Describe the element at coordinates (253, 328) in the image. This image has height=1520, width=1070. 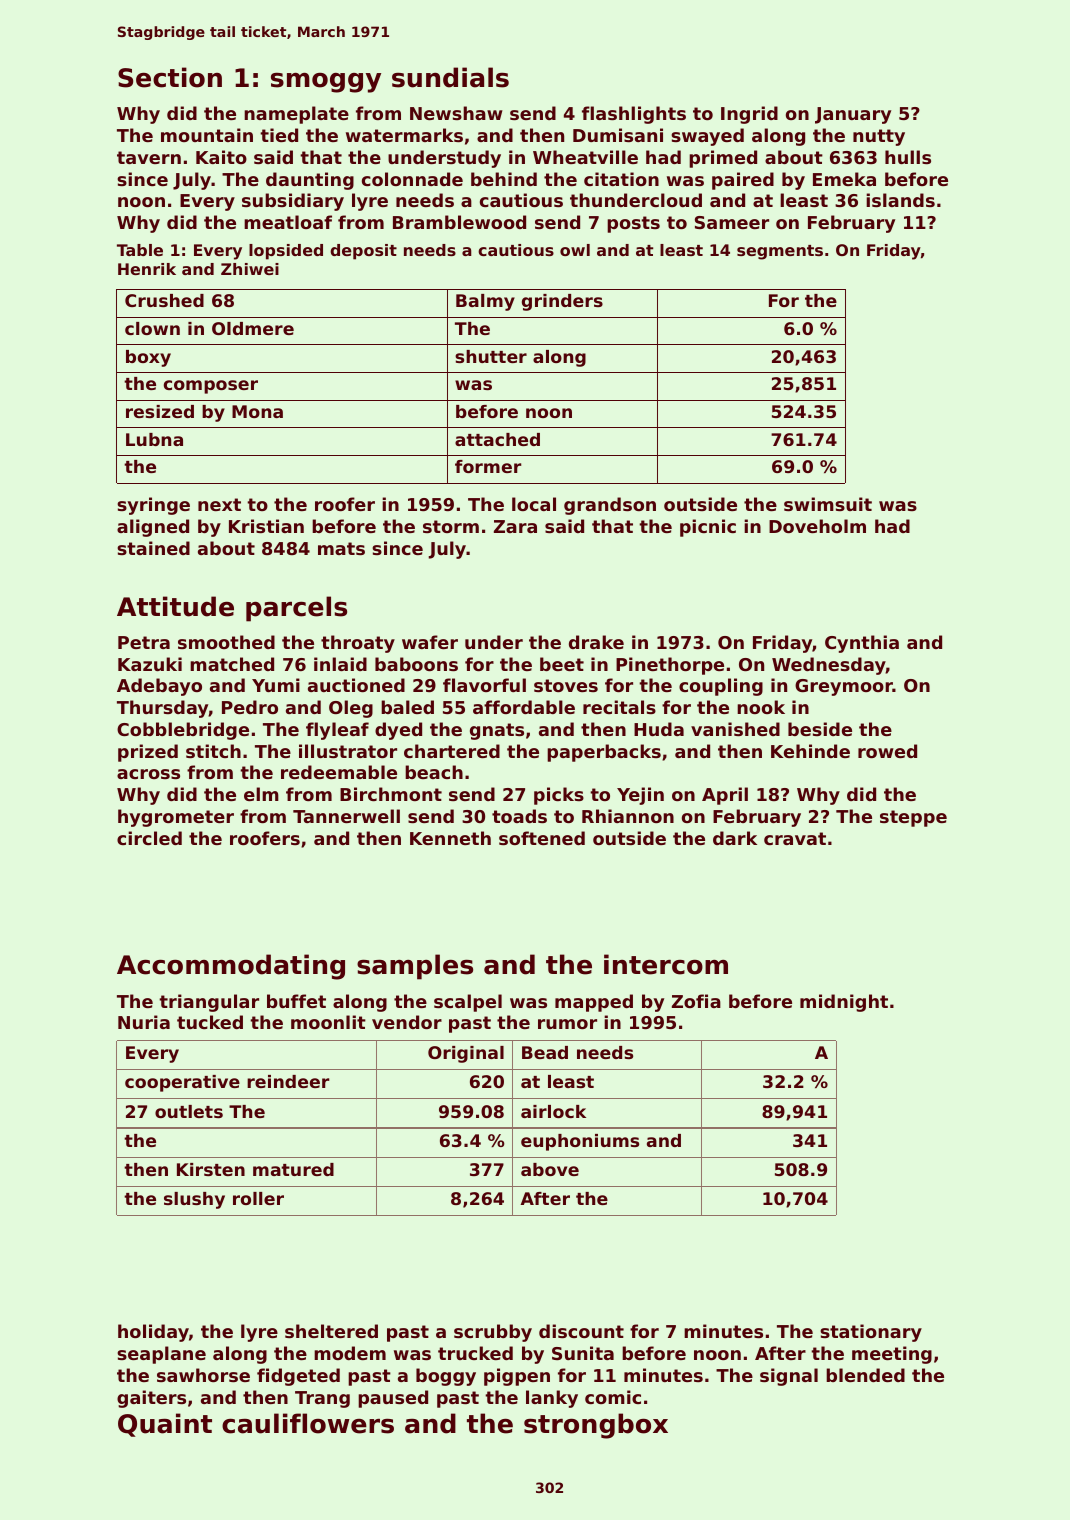
I see `Oldmere` at that location.
